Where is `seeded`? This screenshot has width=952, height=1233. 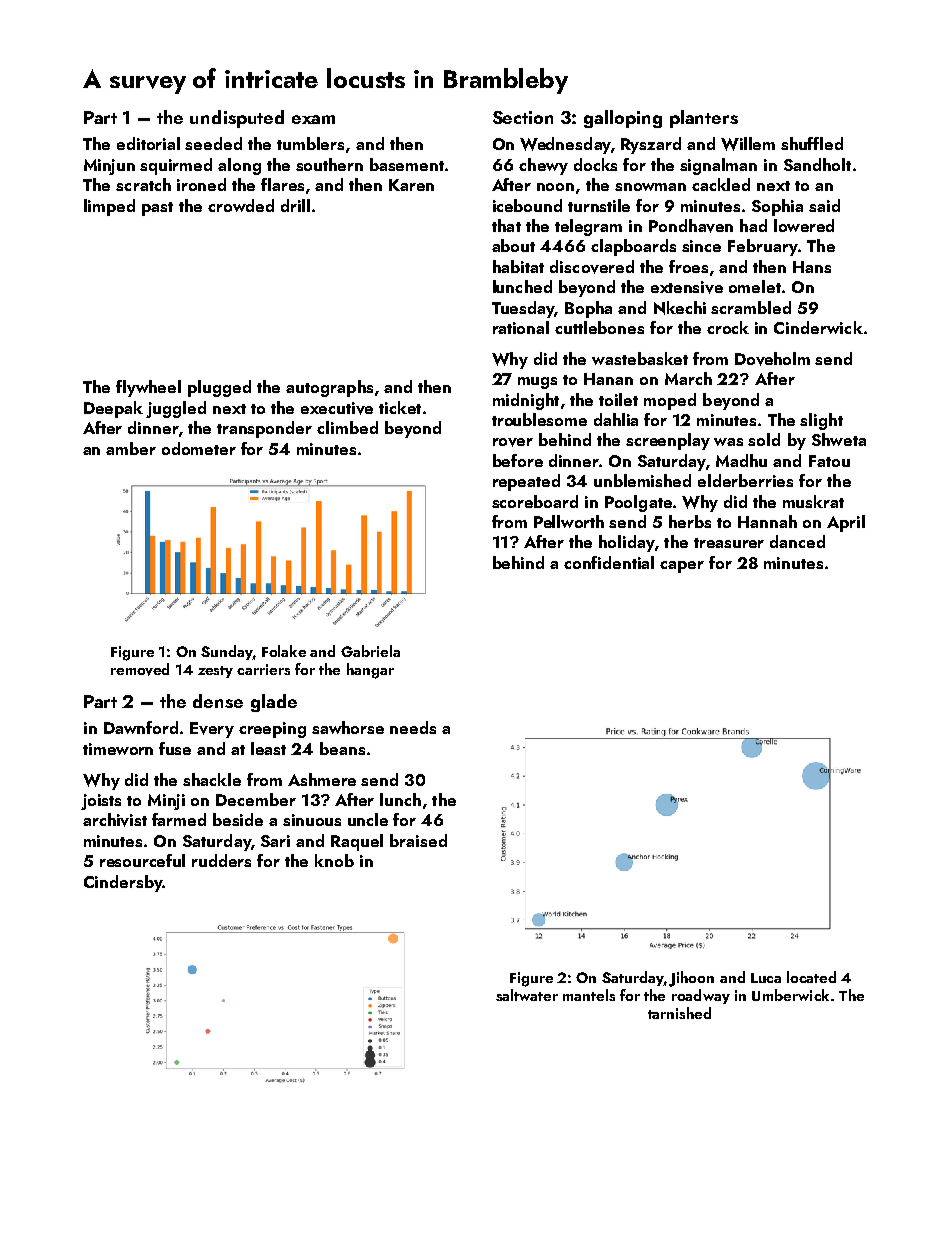
seeded is located at coordinates (213, 143).
